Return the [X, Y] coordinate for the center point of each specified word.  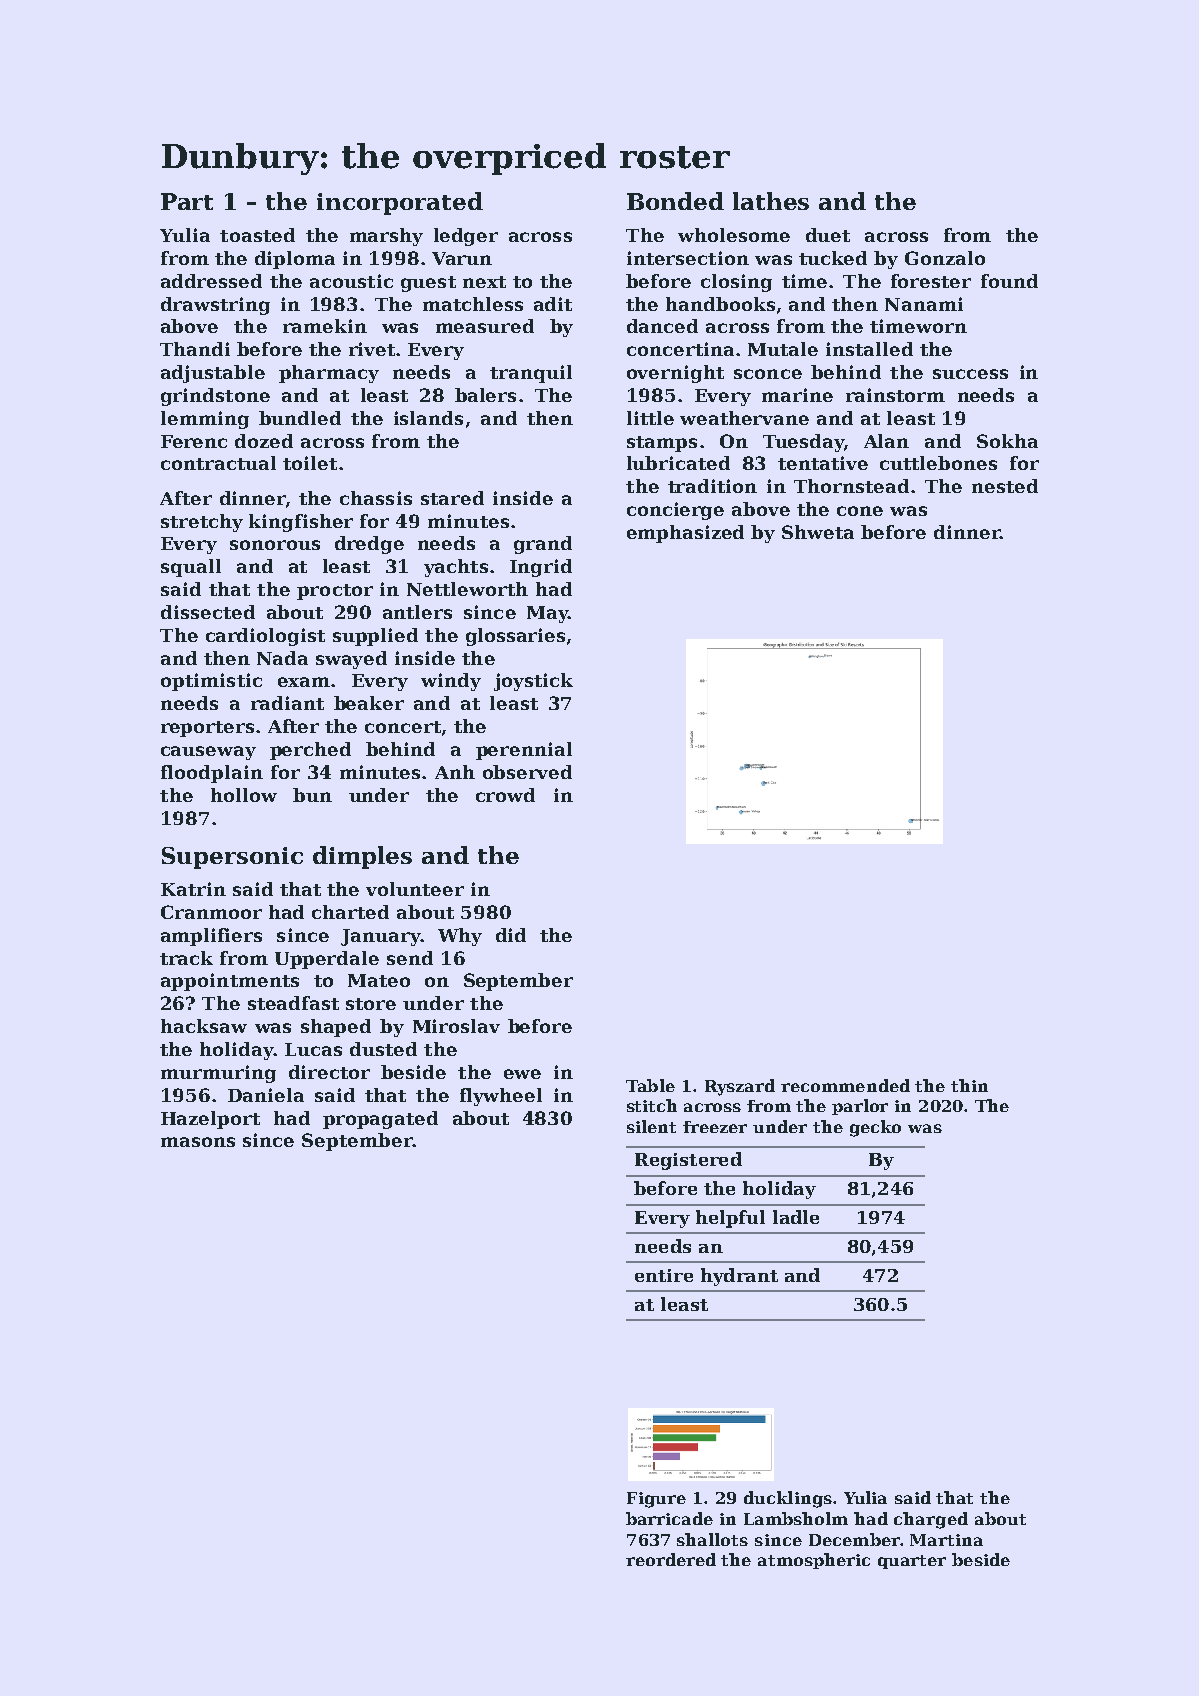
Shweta [818, 532]
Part [187, 201]
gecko [875, 1128]
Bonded [675, 201]
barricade [669, 1518]
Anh [455, 772]
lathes [771, 201]
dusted [383, 1049]
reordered [671, 1559]
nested [1005, 486]
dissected [208, 612]
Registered [688, 1161]
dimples [362, 857]
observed [527, 772]
